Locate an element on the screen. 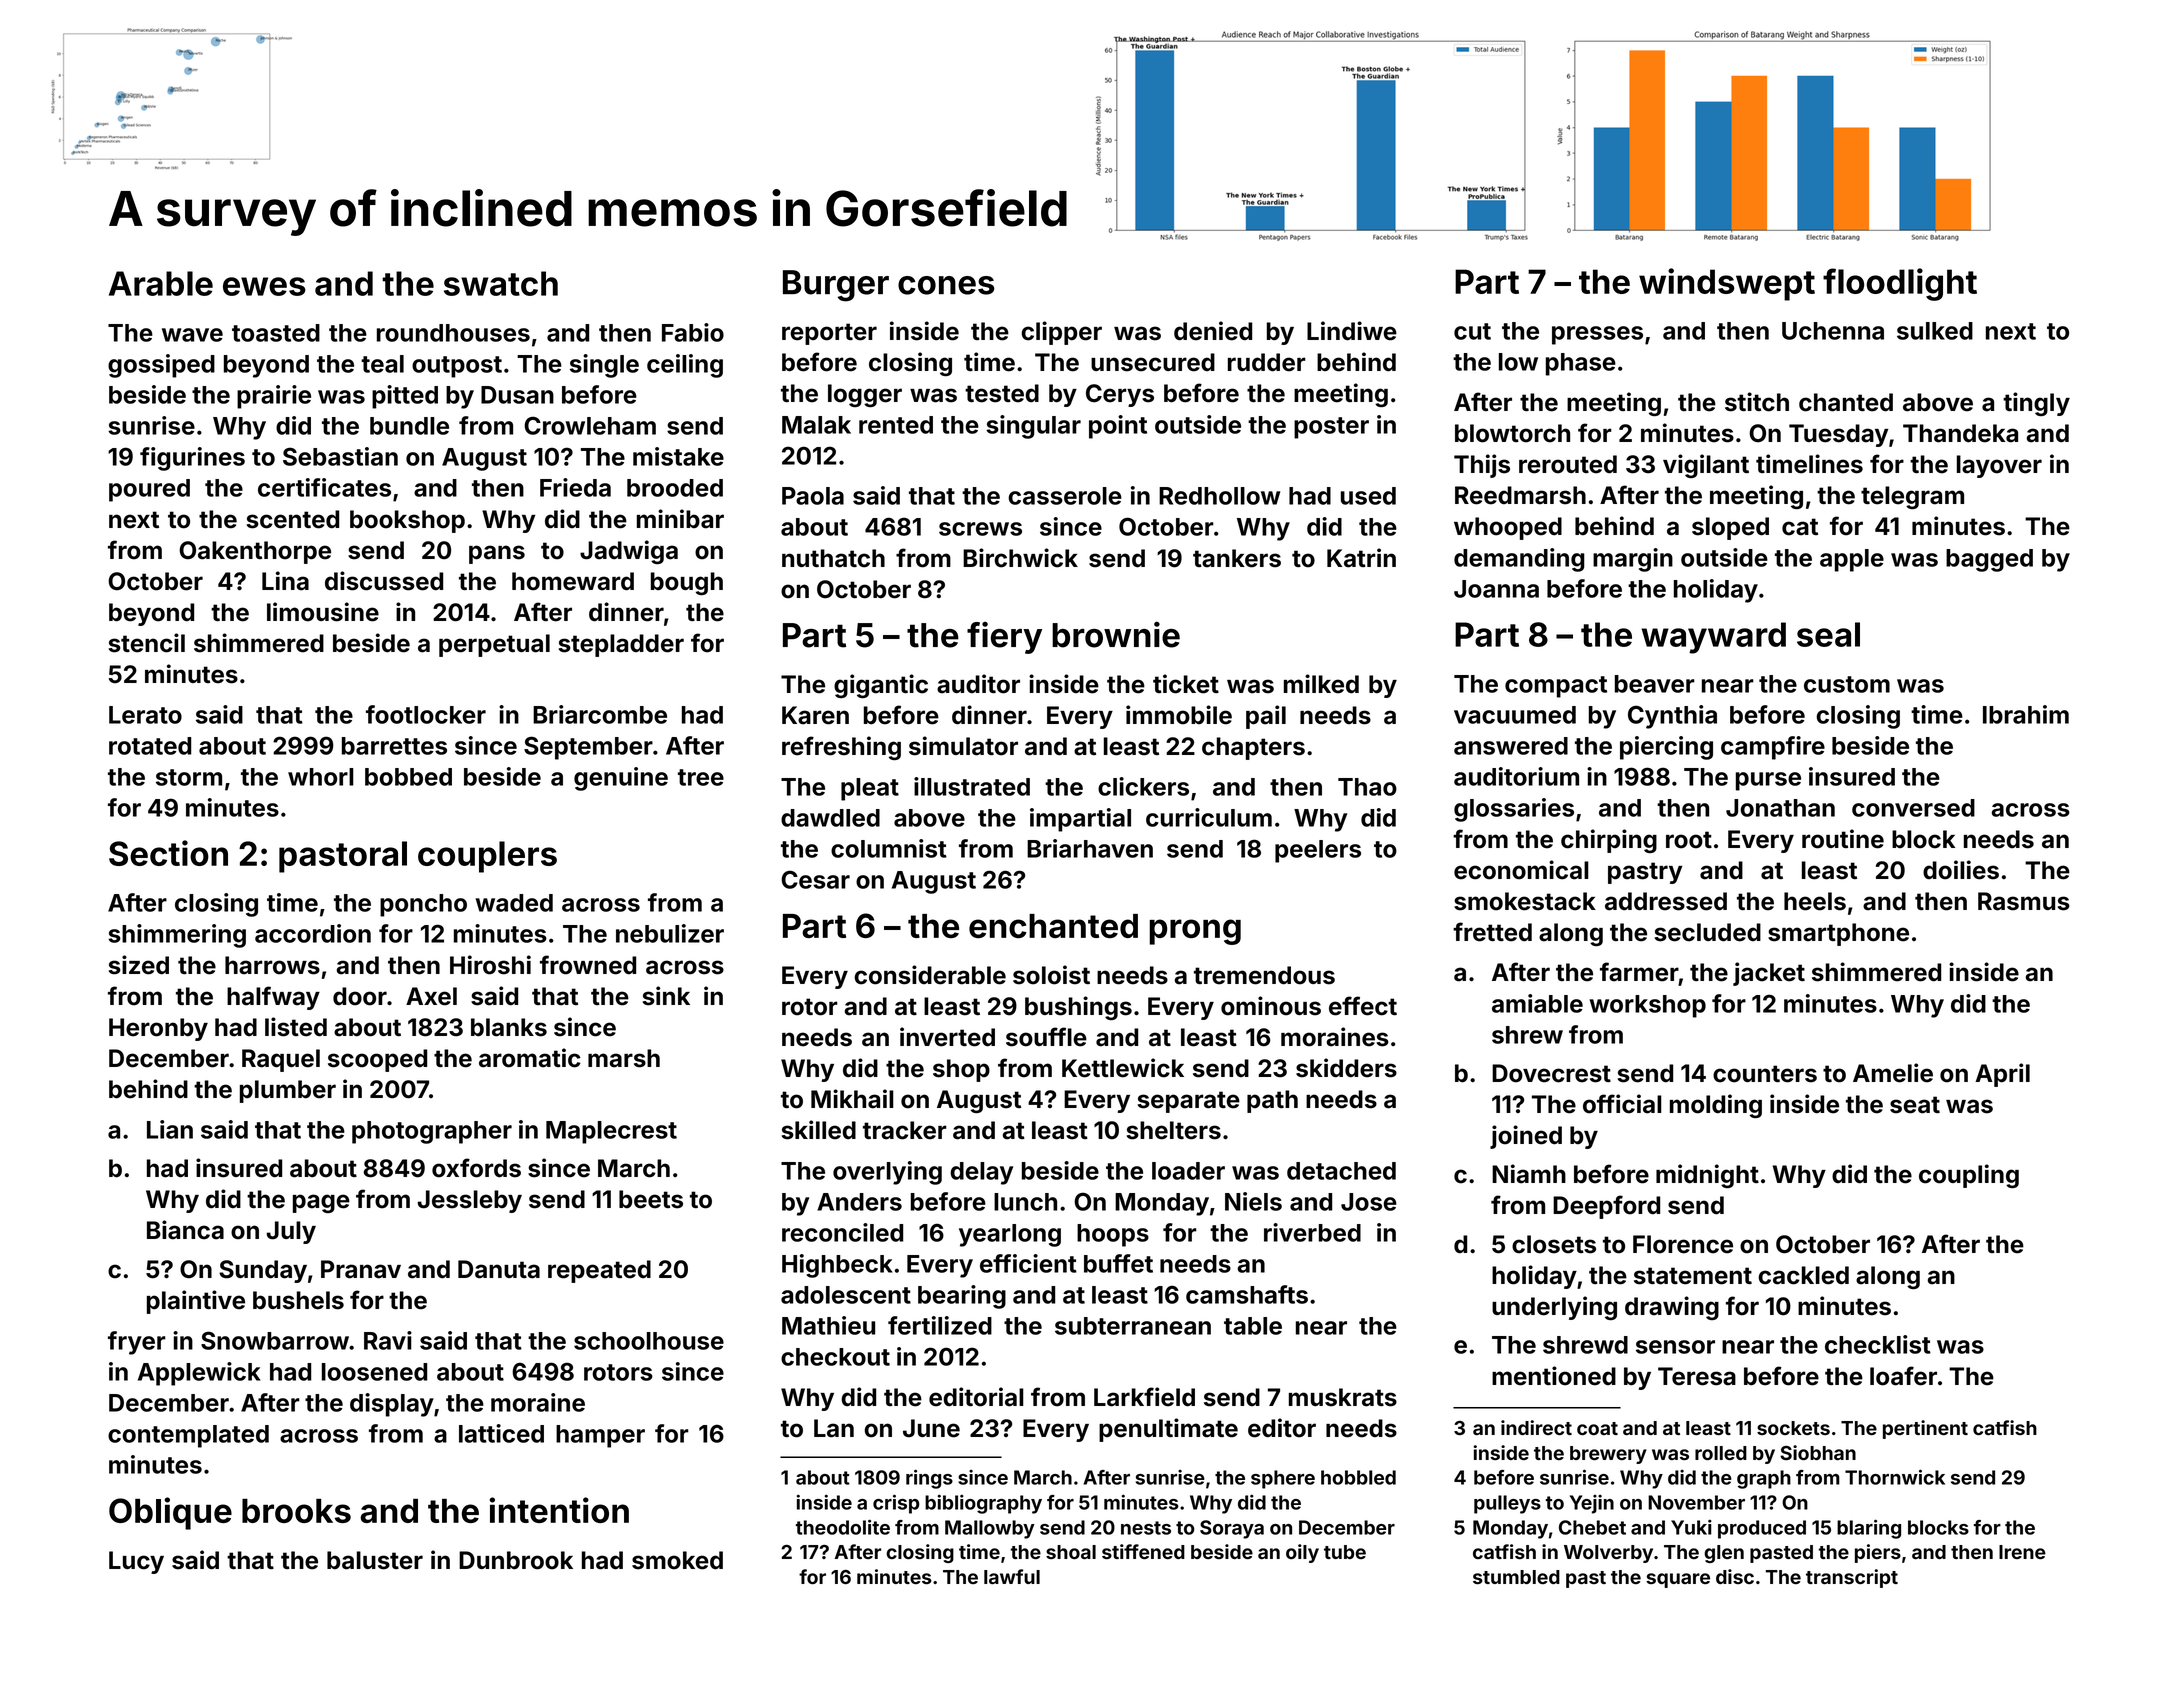 The image size is (2178, 1683). Teresa is located at coordinates (1697, 1376).
